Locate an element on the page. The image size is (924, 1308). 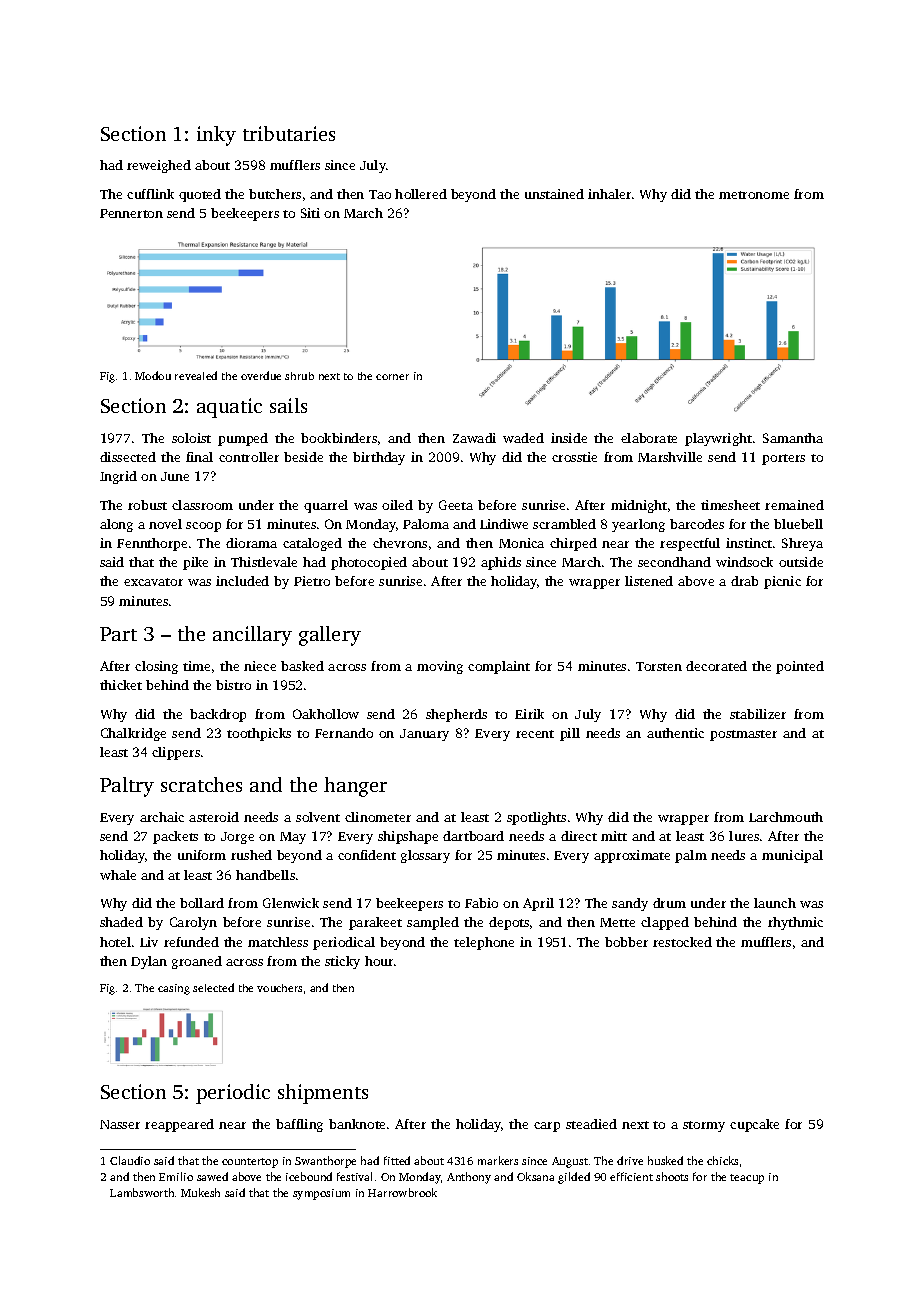
mitt is located at coordinates (614, 836).
